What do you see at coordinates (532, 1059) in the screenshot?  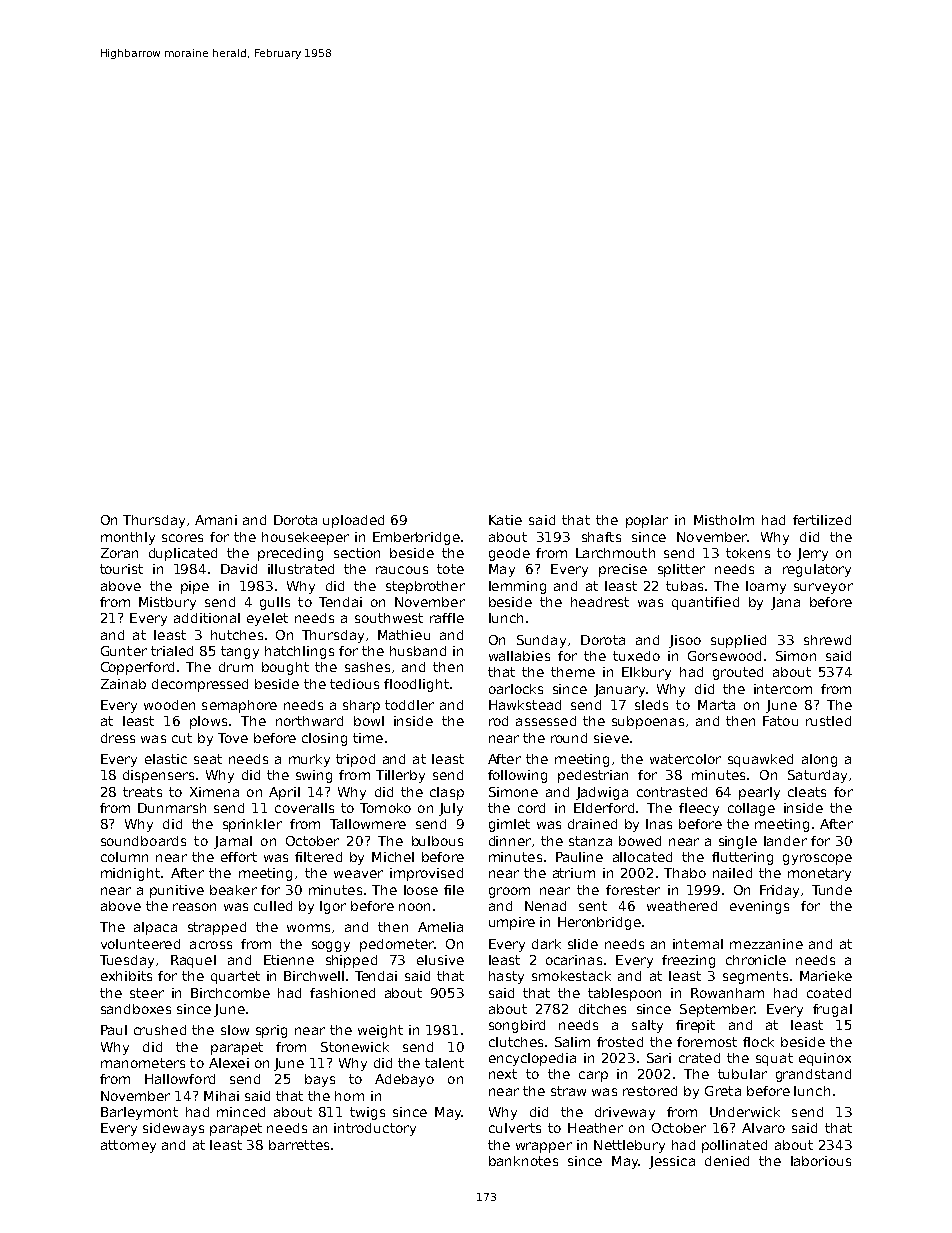 I see `encyclopedia` at bounding box center [532, 1059].
